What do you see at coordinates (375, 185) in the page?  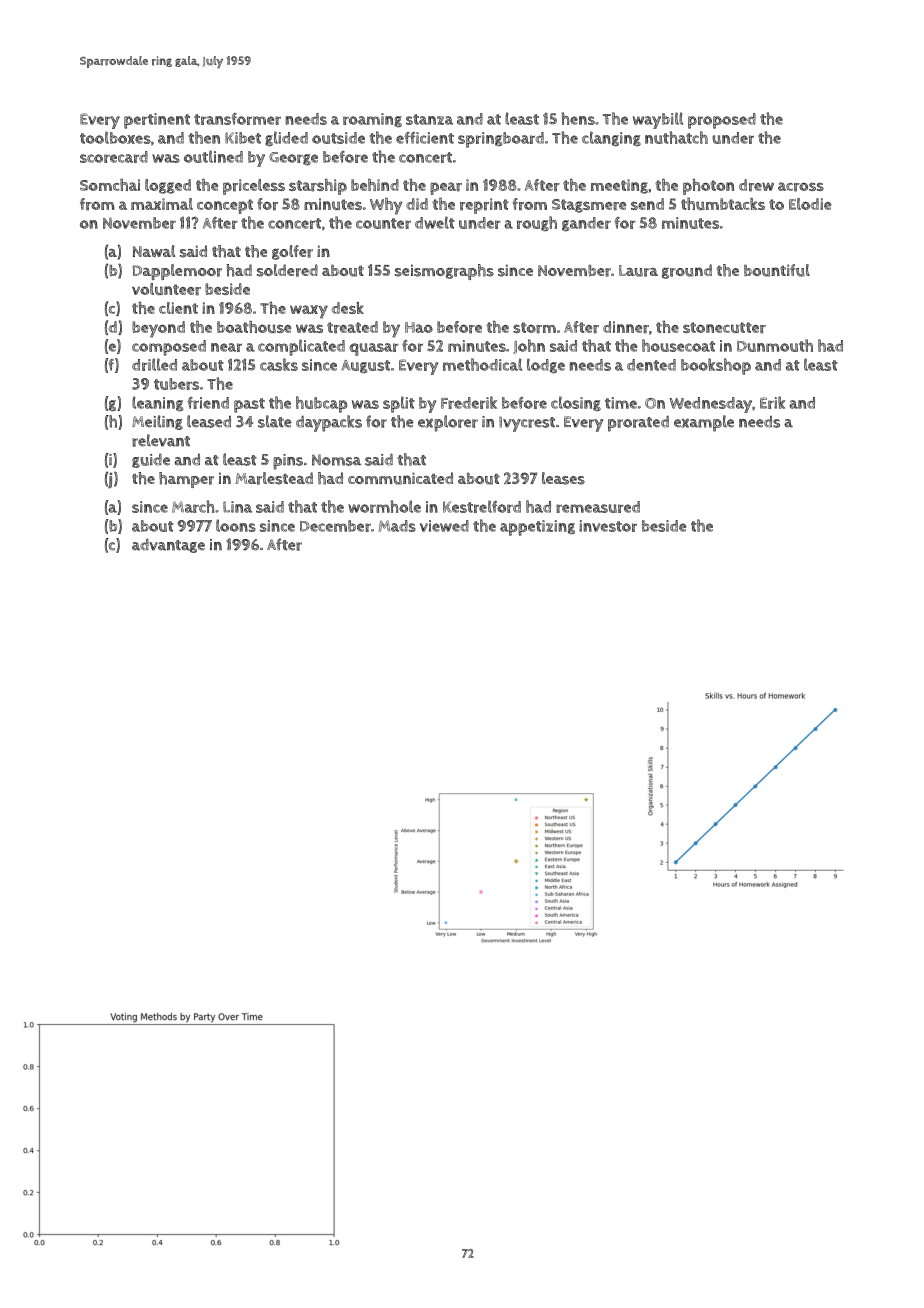 I see `behind` at bounding box center [375, 185].
